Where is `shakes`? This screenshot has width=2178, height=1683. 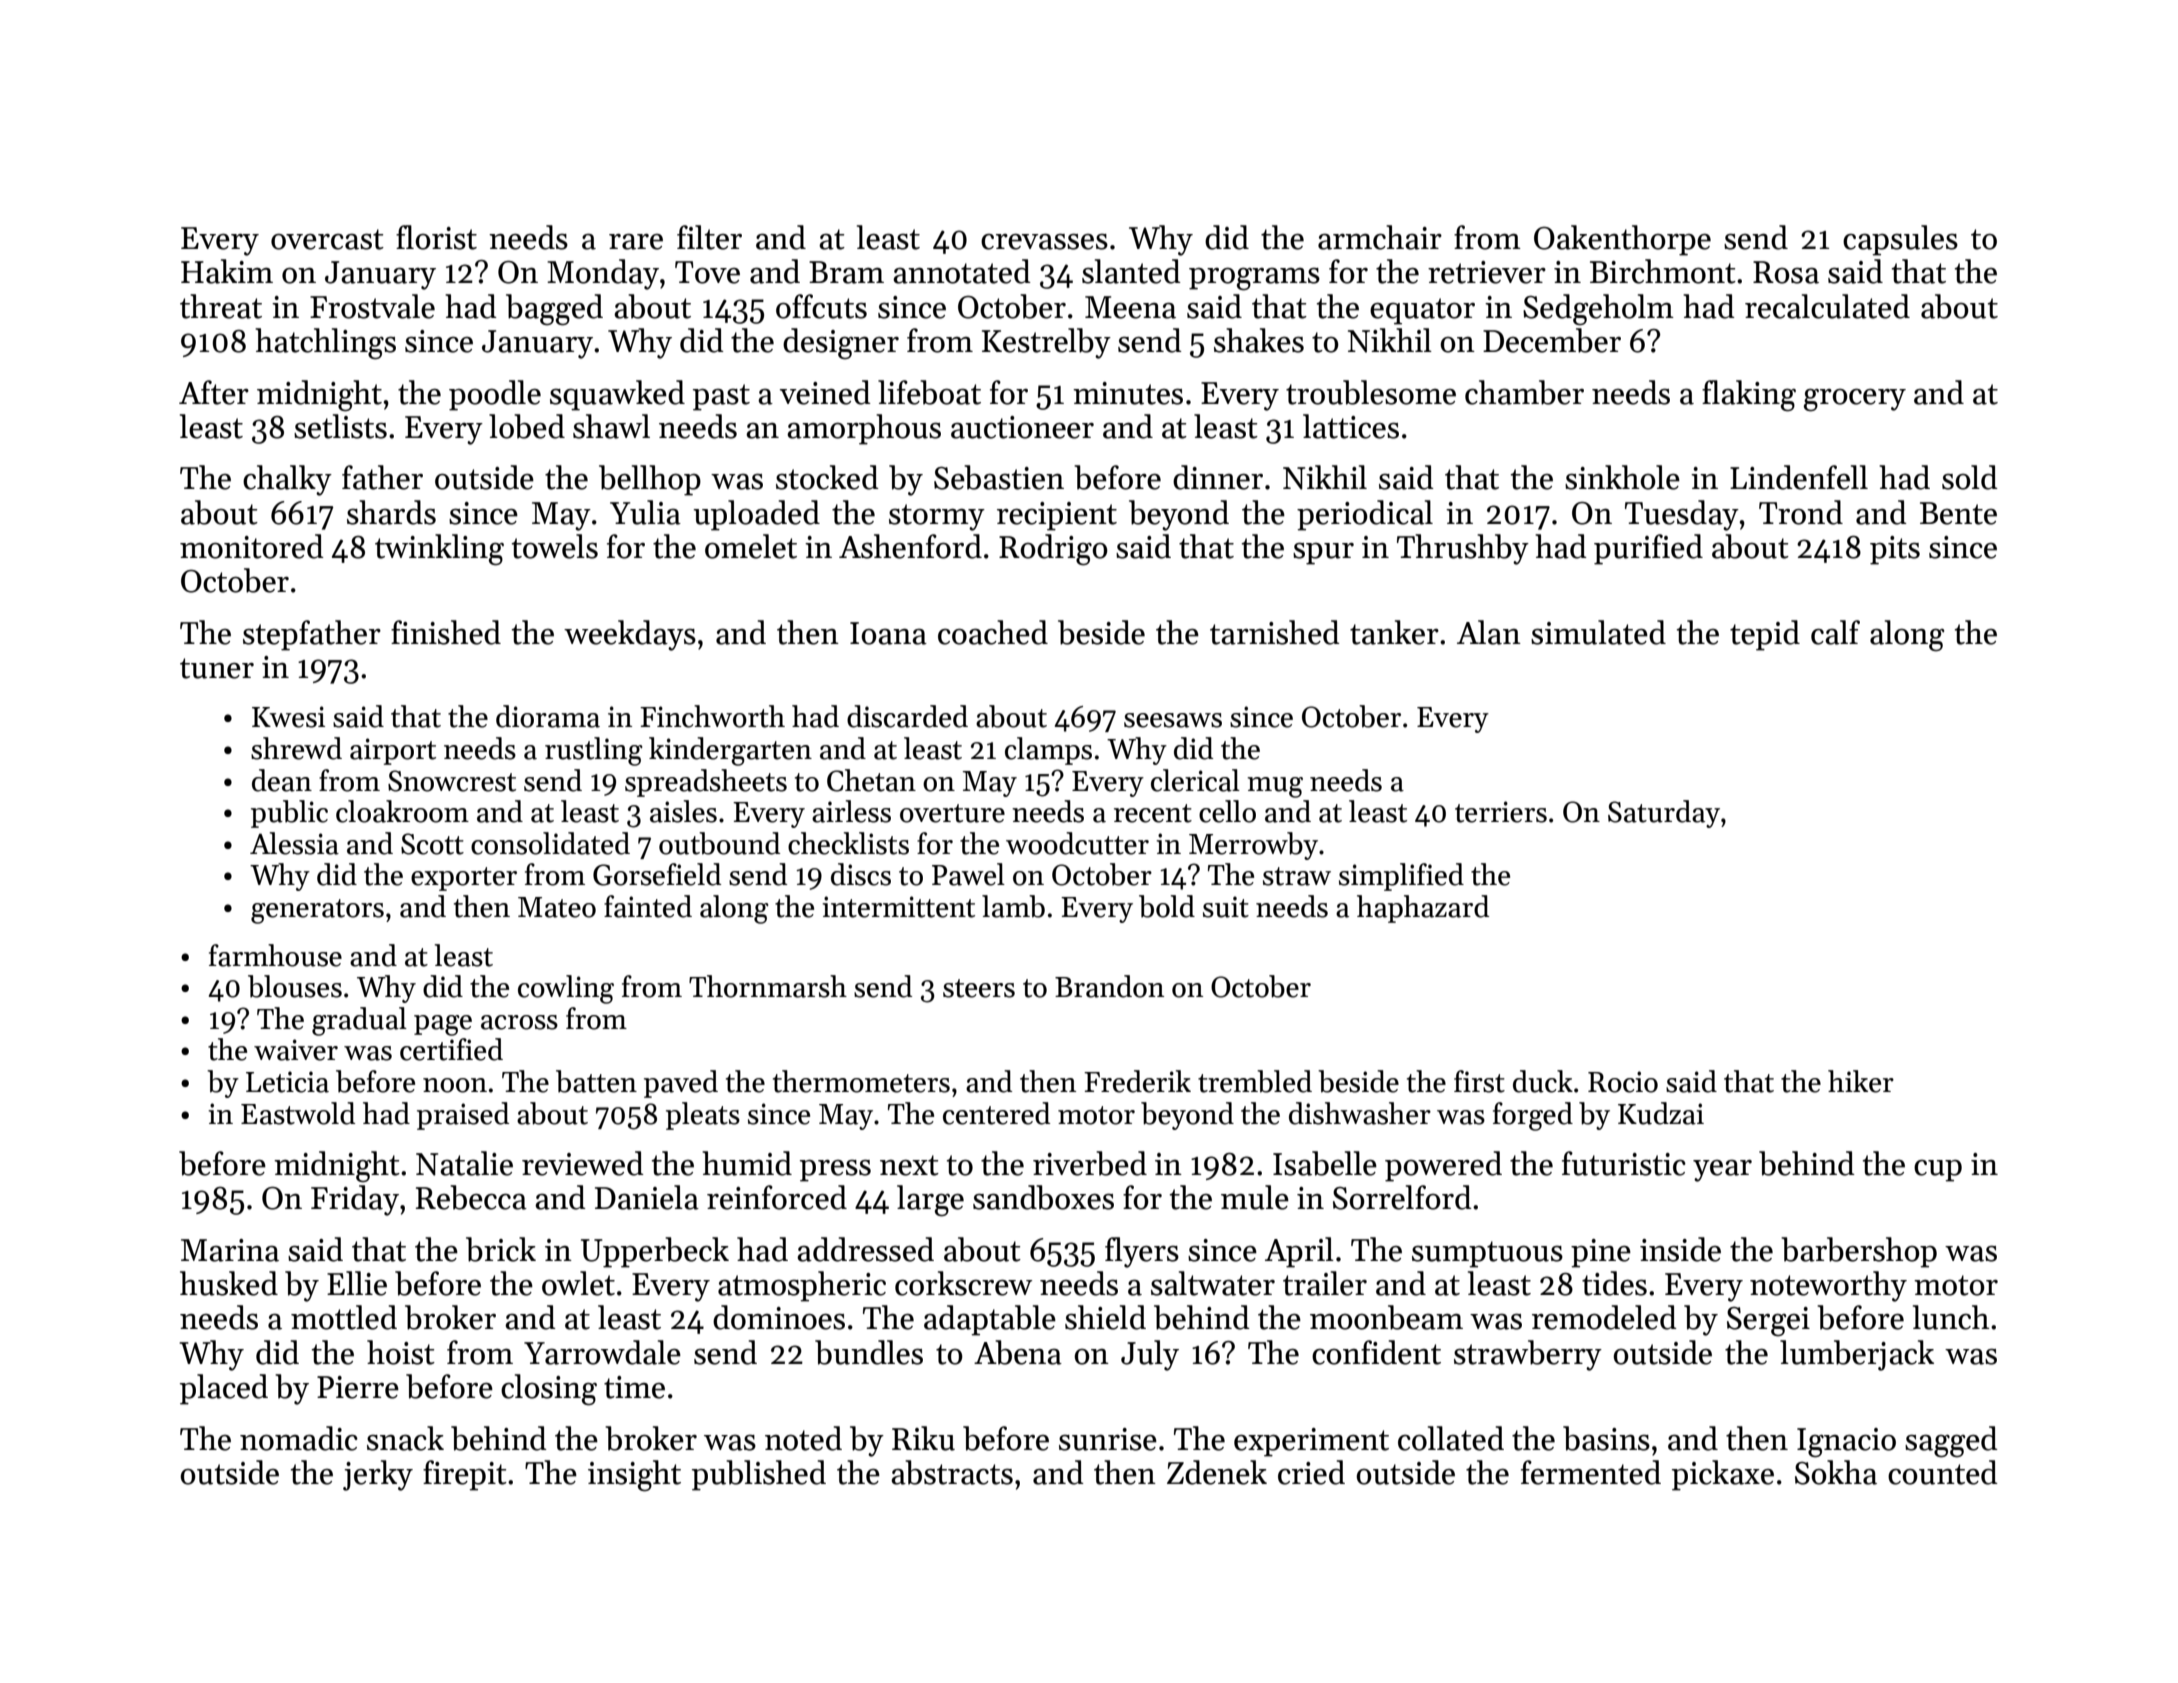 shakes is located at coordinates (1259, 340).
